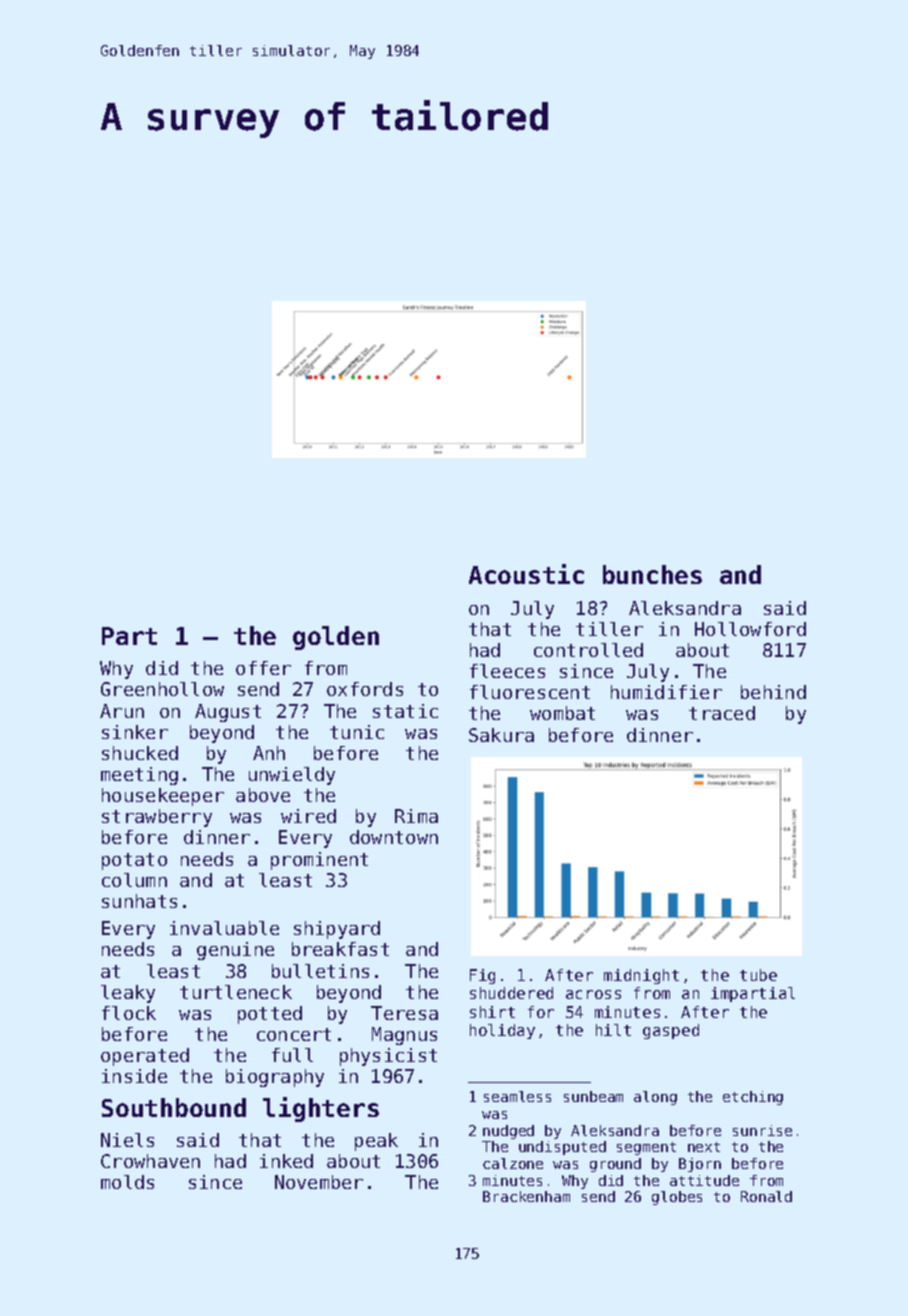  What do you see at coordinates (376, 1142) in the screenshot?
I see `peak` at bounding box center [376, 1142].
